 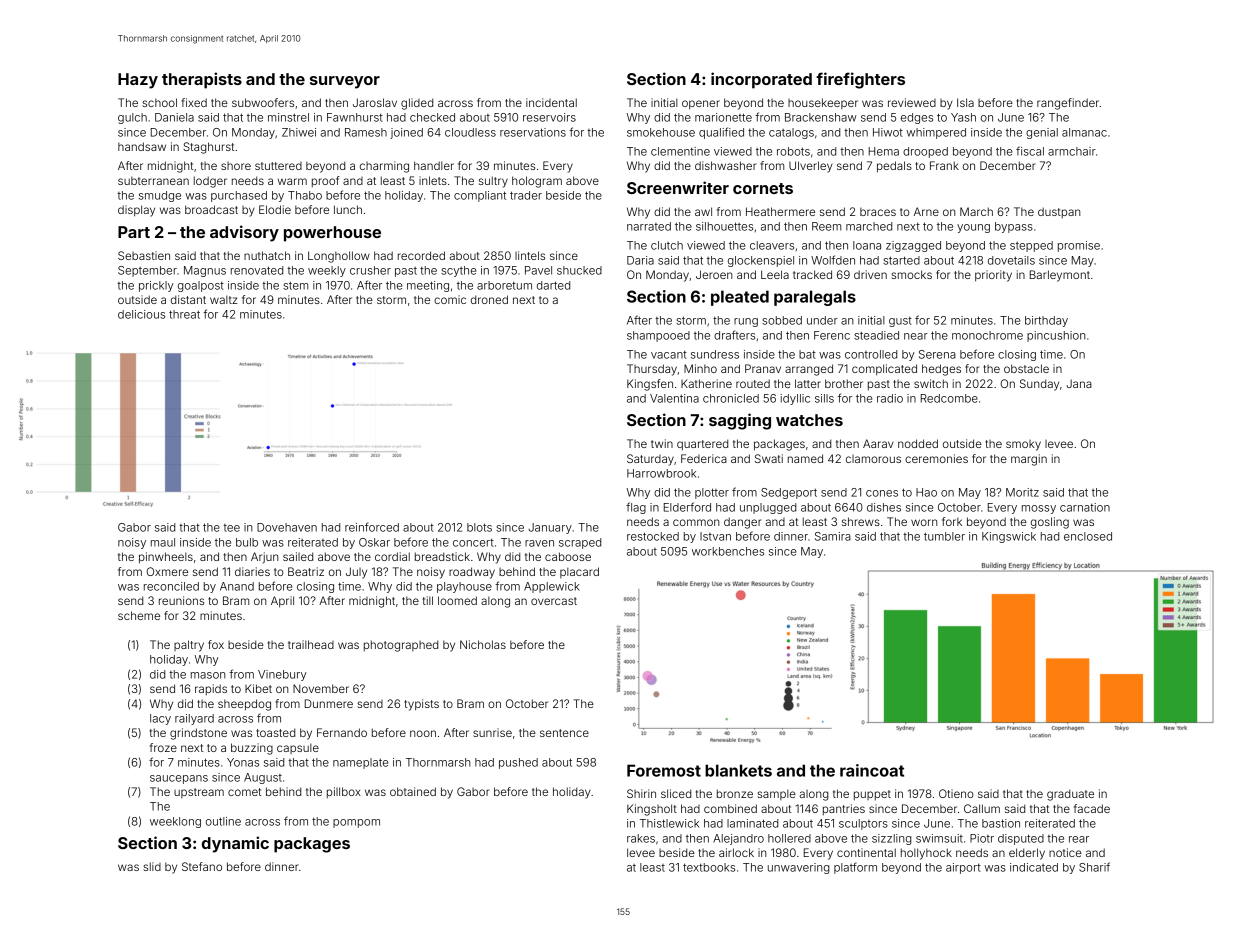 I want to click on carnation, so click(x=1085, y=507).
